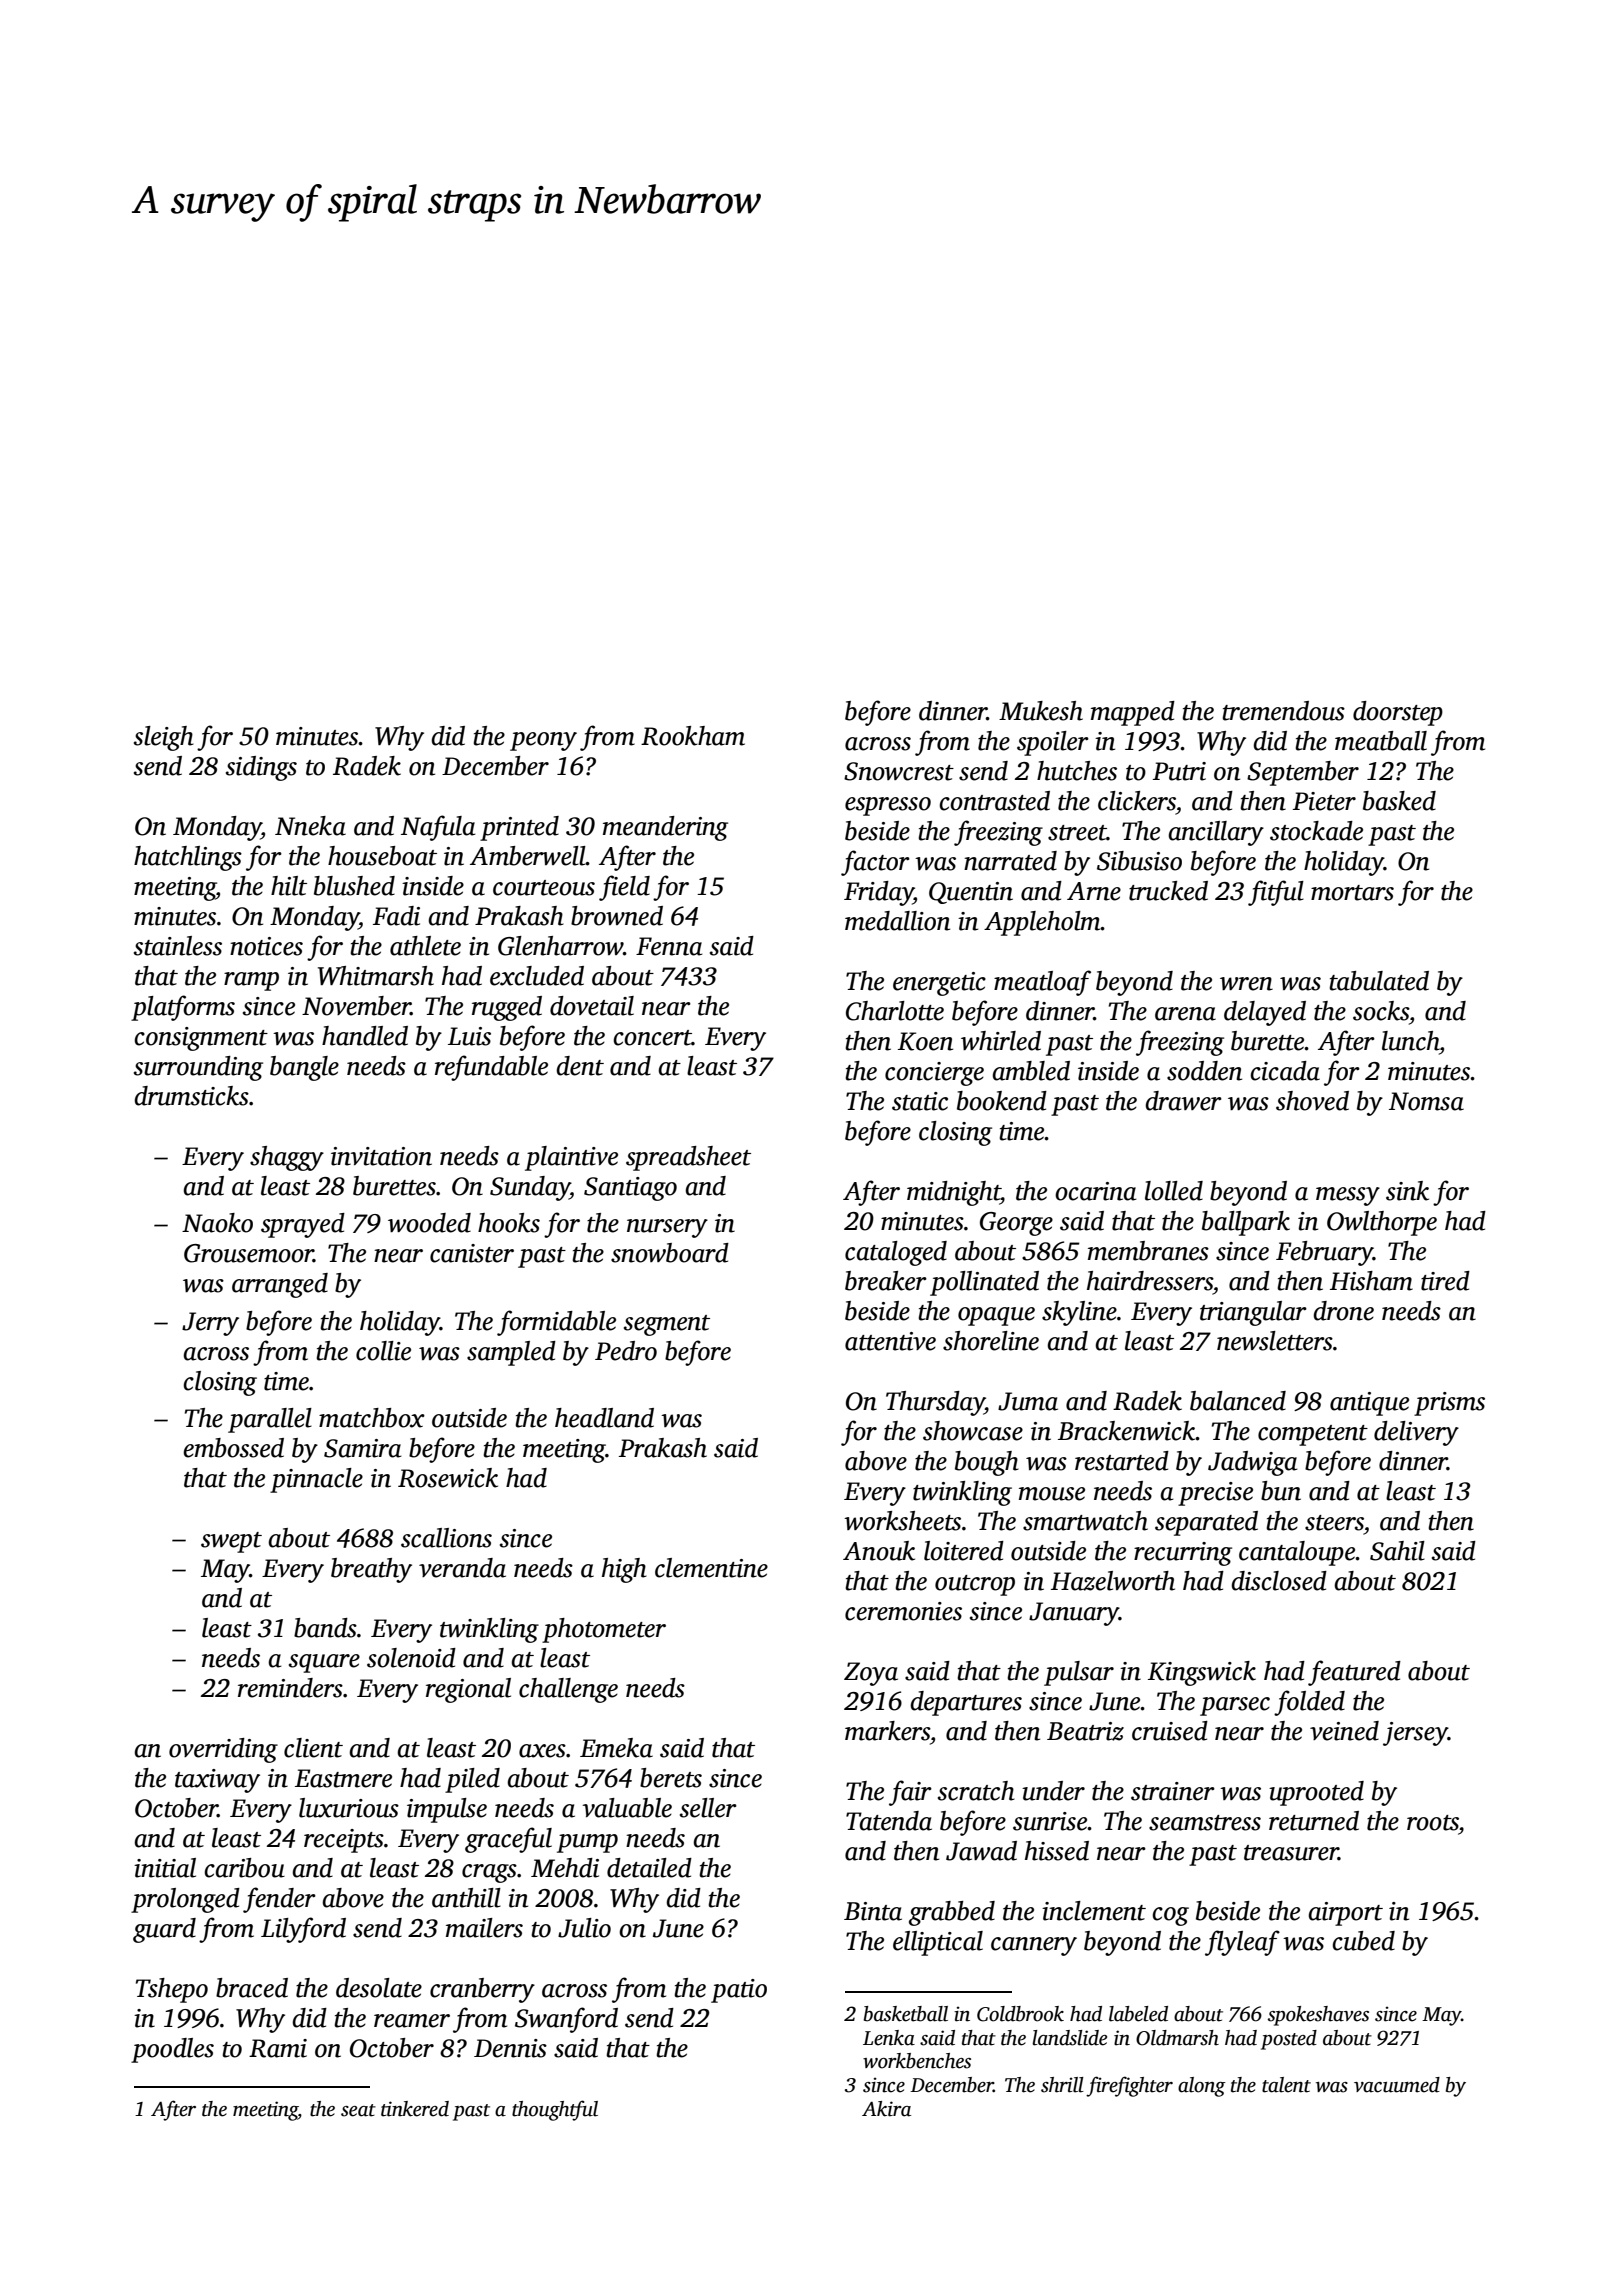 This screenshot has height=2292, width=1620. I want to click on fender, so click(279, 1900).
